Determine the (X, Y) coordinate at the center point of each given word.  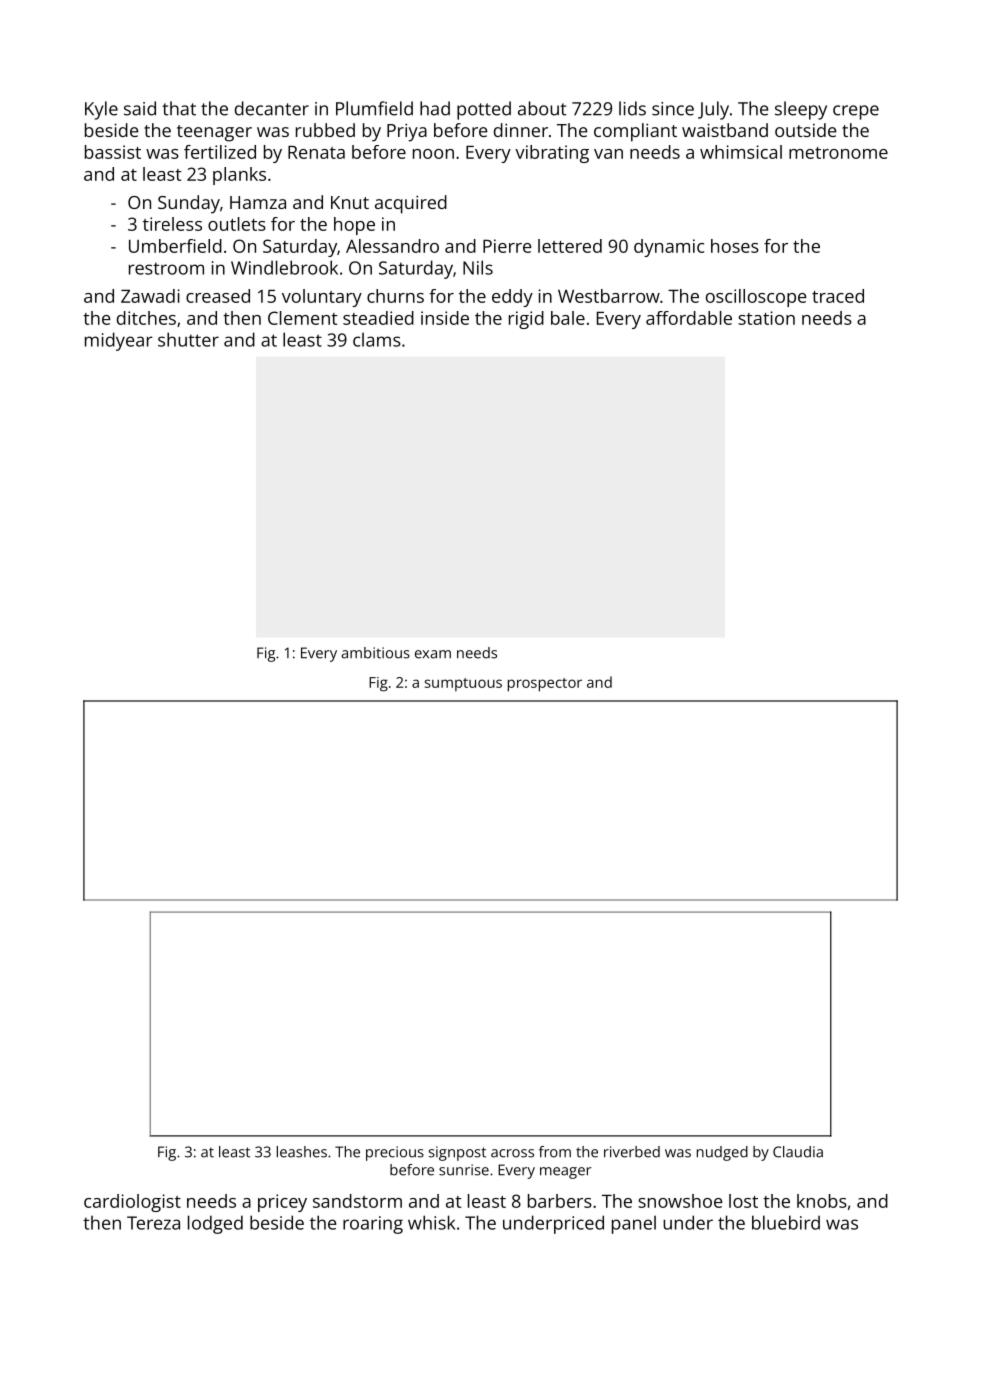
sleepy (801, 110)
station (766, 318)
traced (838, 296)
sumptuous (463, 684)
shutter (188, 339)
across (512, 1153)
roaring (373, 1225)
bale (568, 318)
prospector (545, 685)
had (435, 108)
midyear (119, 341)
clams (377, 340)
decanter (272, 108)
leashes (302, 1152)
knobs (822, 1201)
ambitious (376, 653)
